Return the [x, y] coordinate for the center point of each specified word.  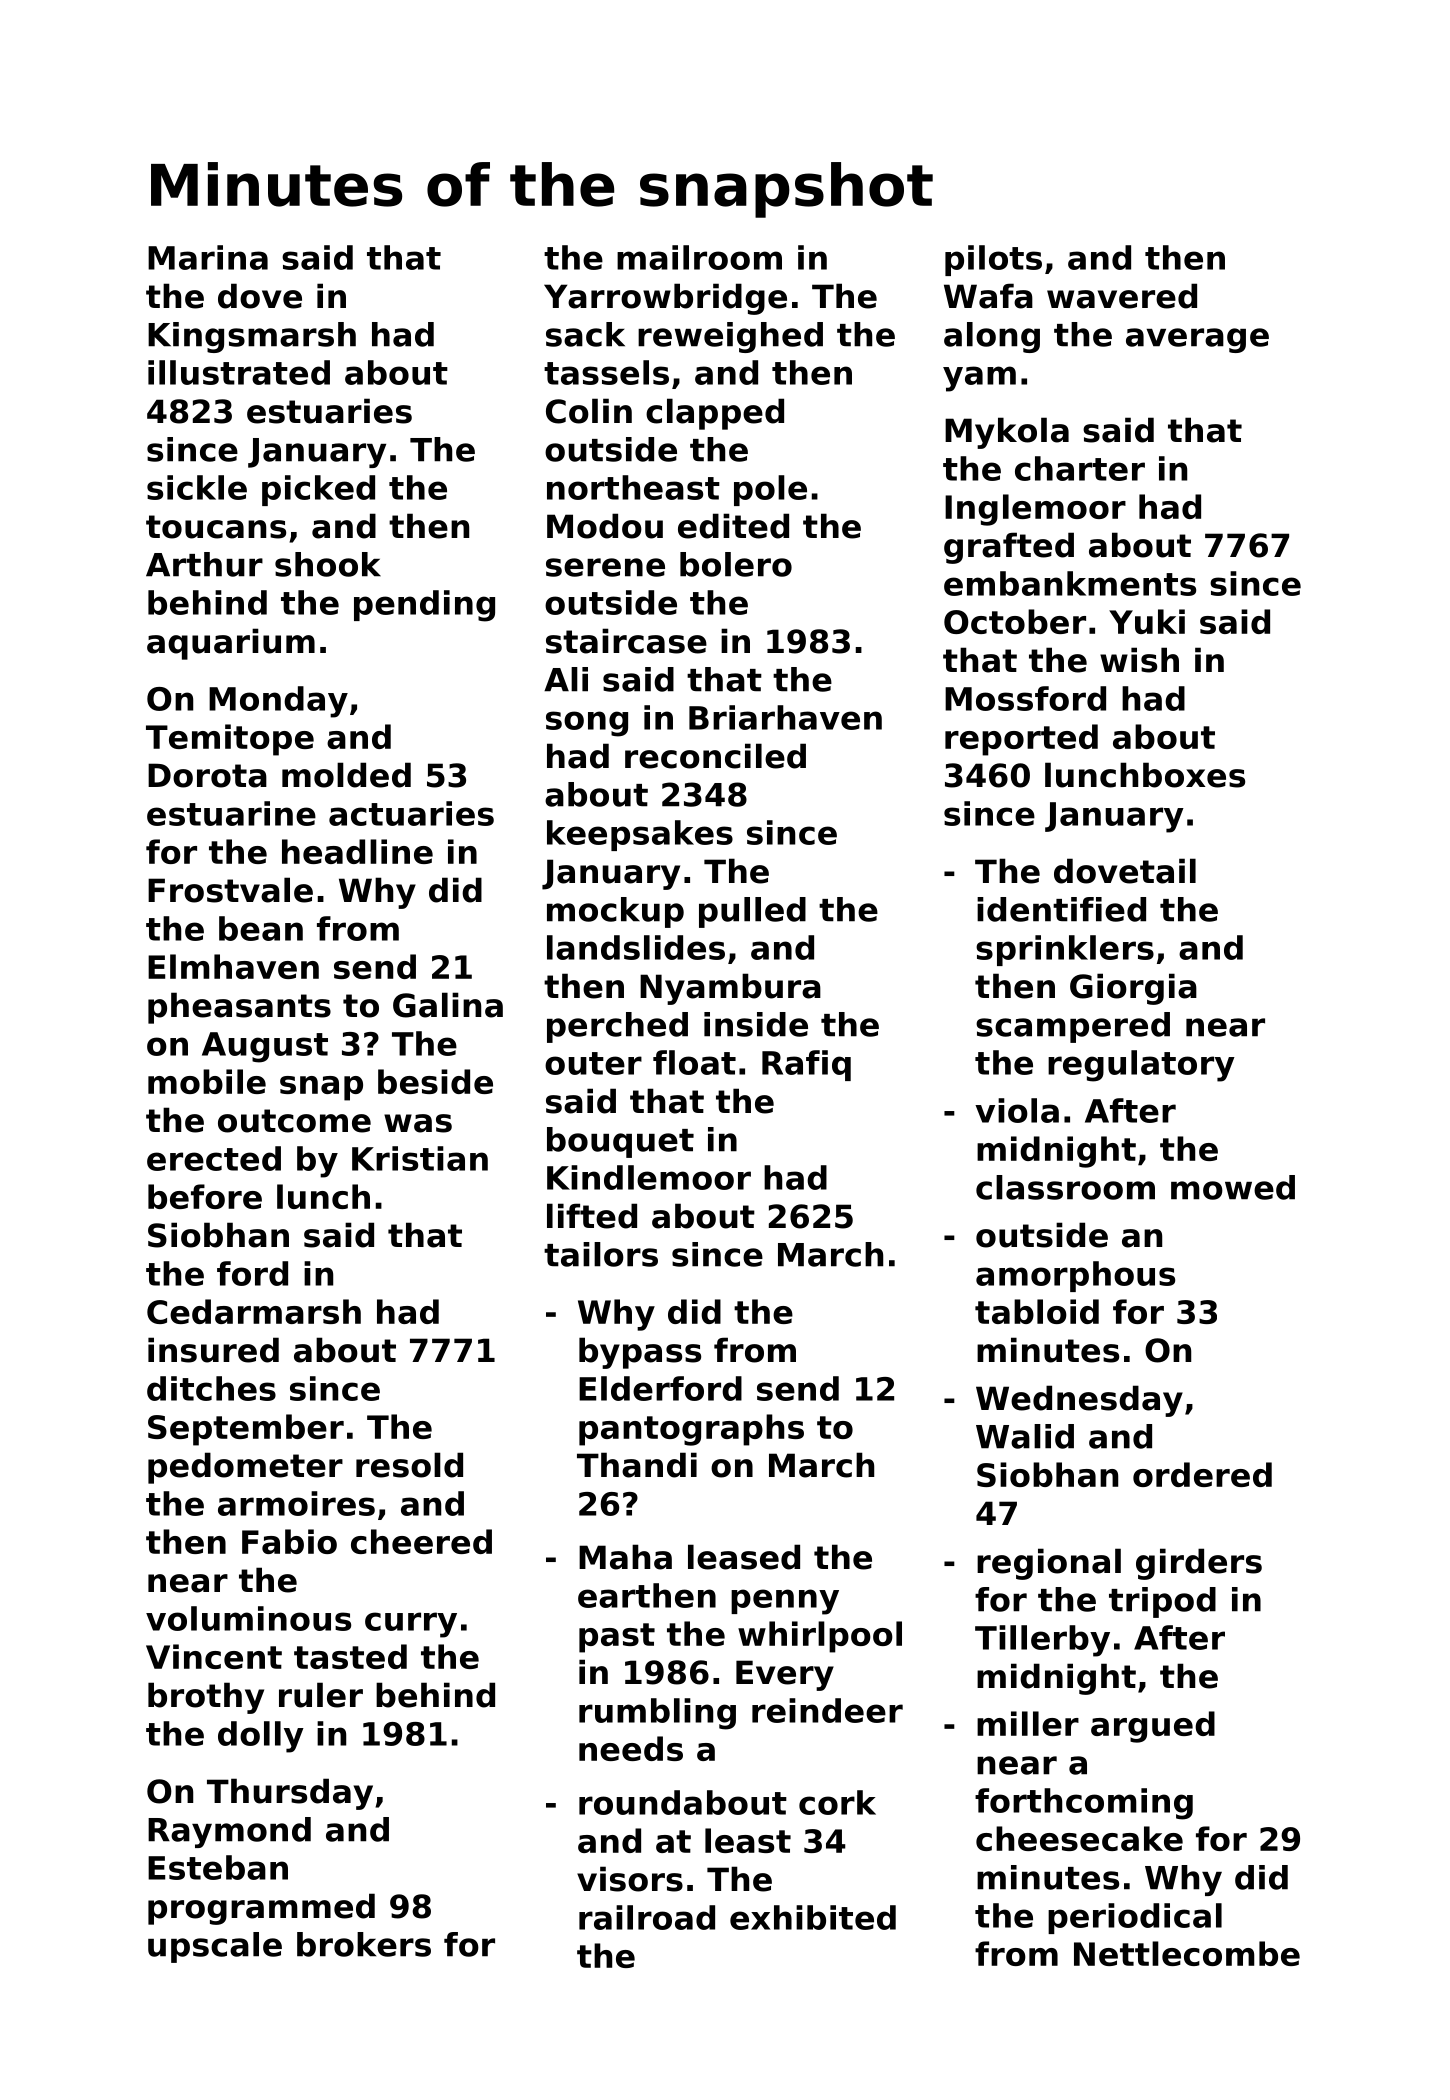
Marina [208, 257]
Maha [625, 1557]
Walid [1025, 1436]
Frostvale [230, 890]
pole [770, 490]
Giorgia [1133, 989]
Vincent [214, 1656]
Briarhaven [785, 717]
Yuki [1147, 621]
